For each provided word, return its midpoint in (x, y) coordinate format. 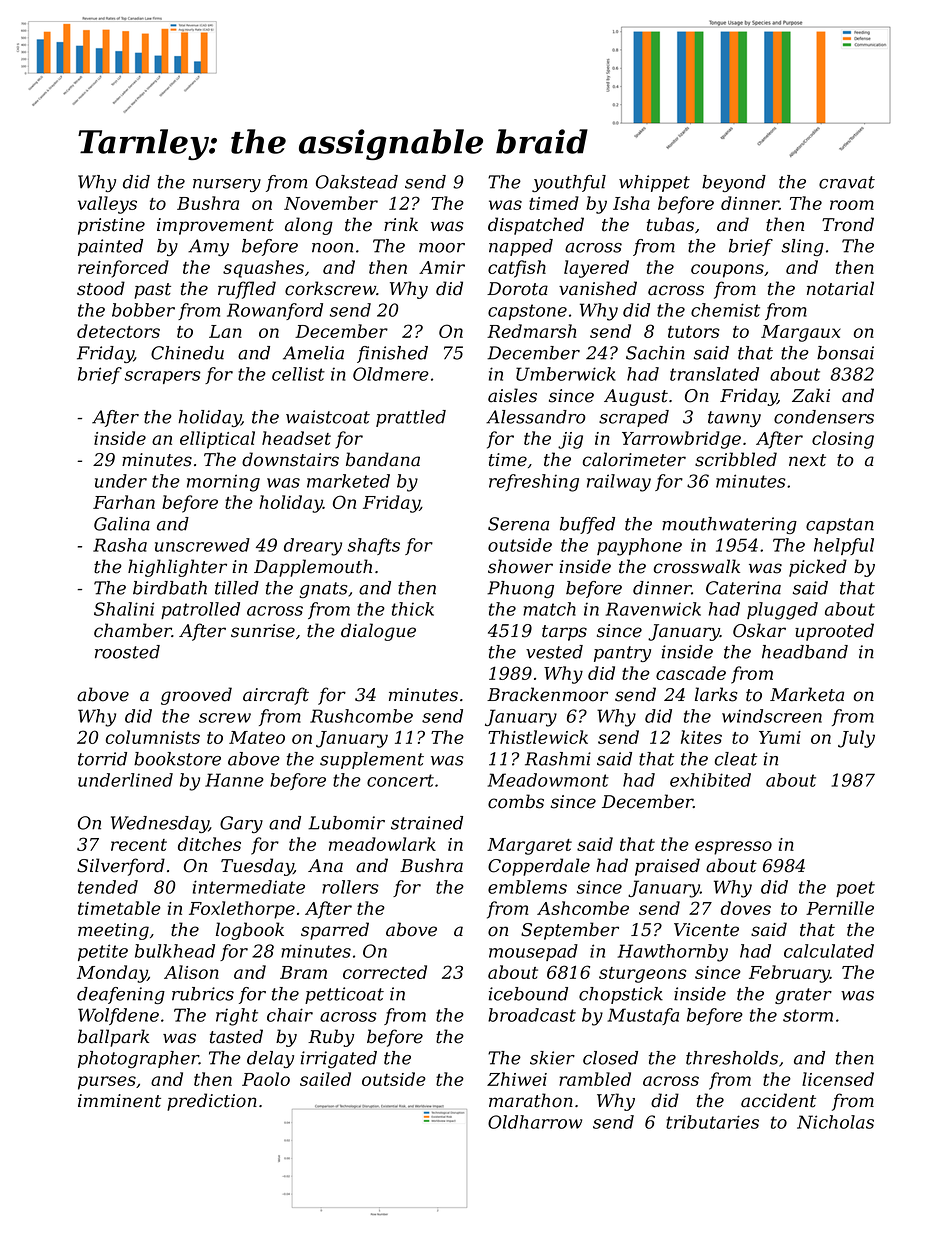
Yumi (780, 737)
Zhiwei (517, 1079)
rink (401, 224)
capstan (840, 526)
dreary (313, 547)
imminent (119, 1101)
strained (427, 823)
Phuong (520, 589)
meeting (113, 931)
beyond (734, 183)
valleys (107, 205)
